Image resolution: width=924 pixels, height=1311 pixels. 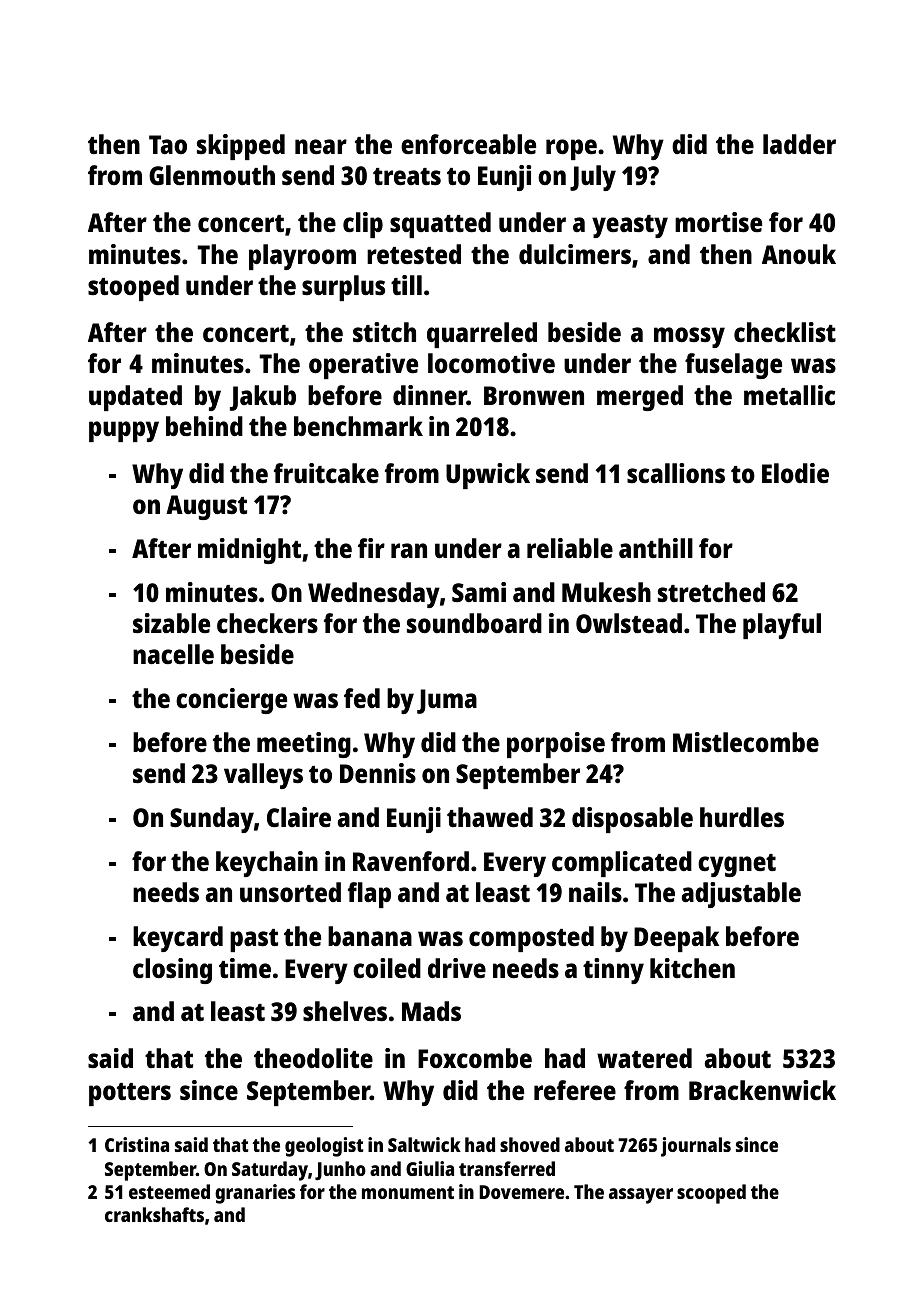 I want to click on enforceable, so click(x=468, y=144).
